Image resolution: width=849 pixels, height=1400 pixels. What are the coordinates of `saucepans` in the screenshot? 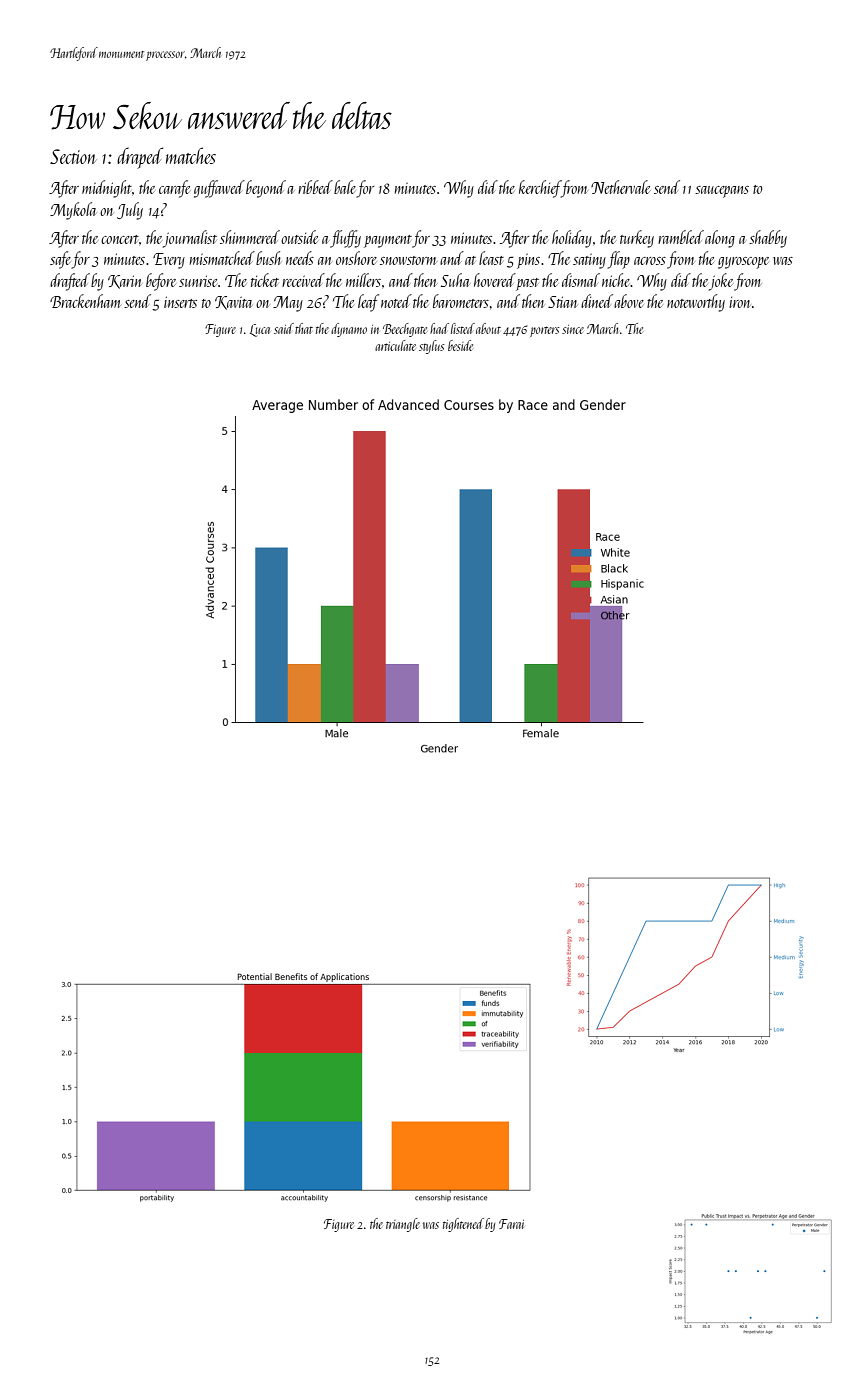 It's located at (722, 192).
